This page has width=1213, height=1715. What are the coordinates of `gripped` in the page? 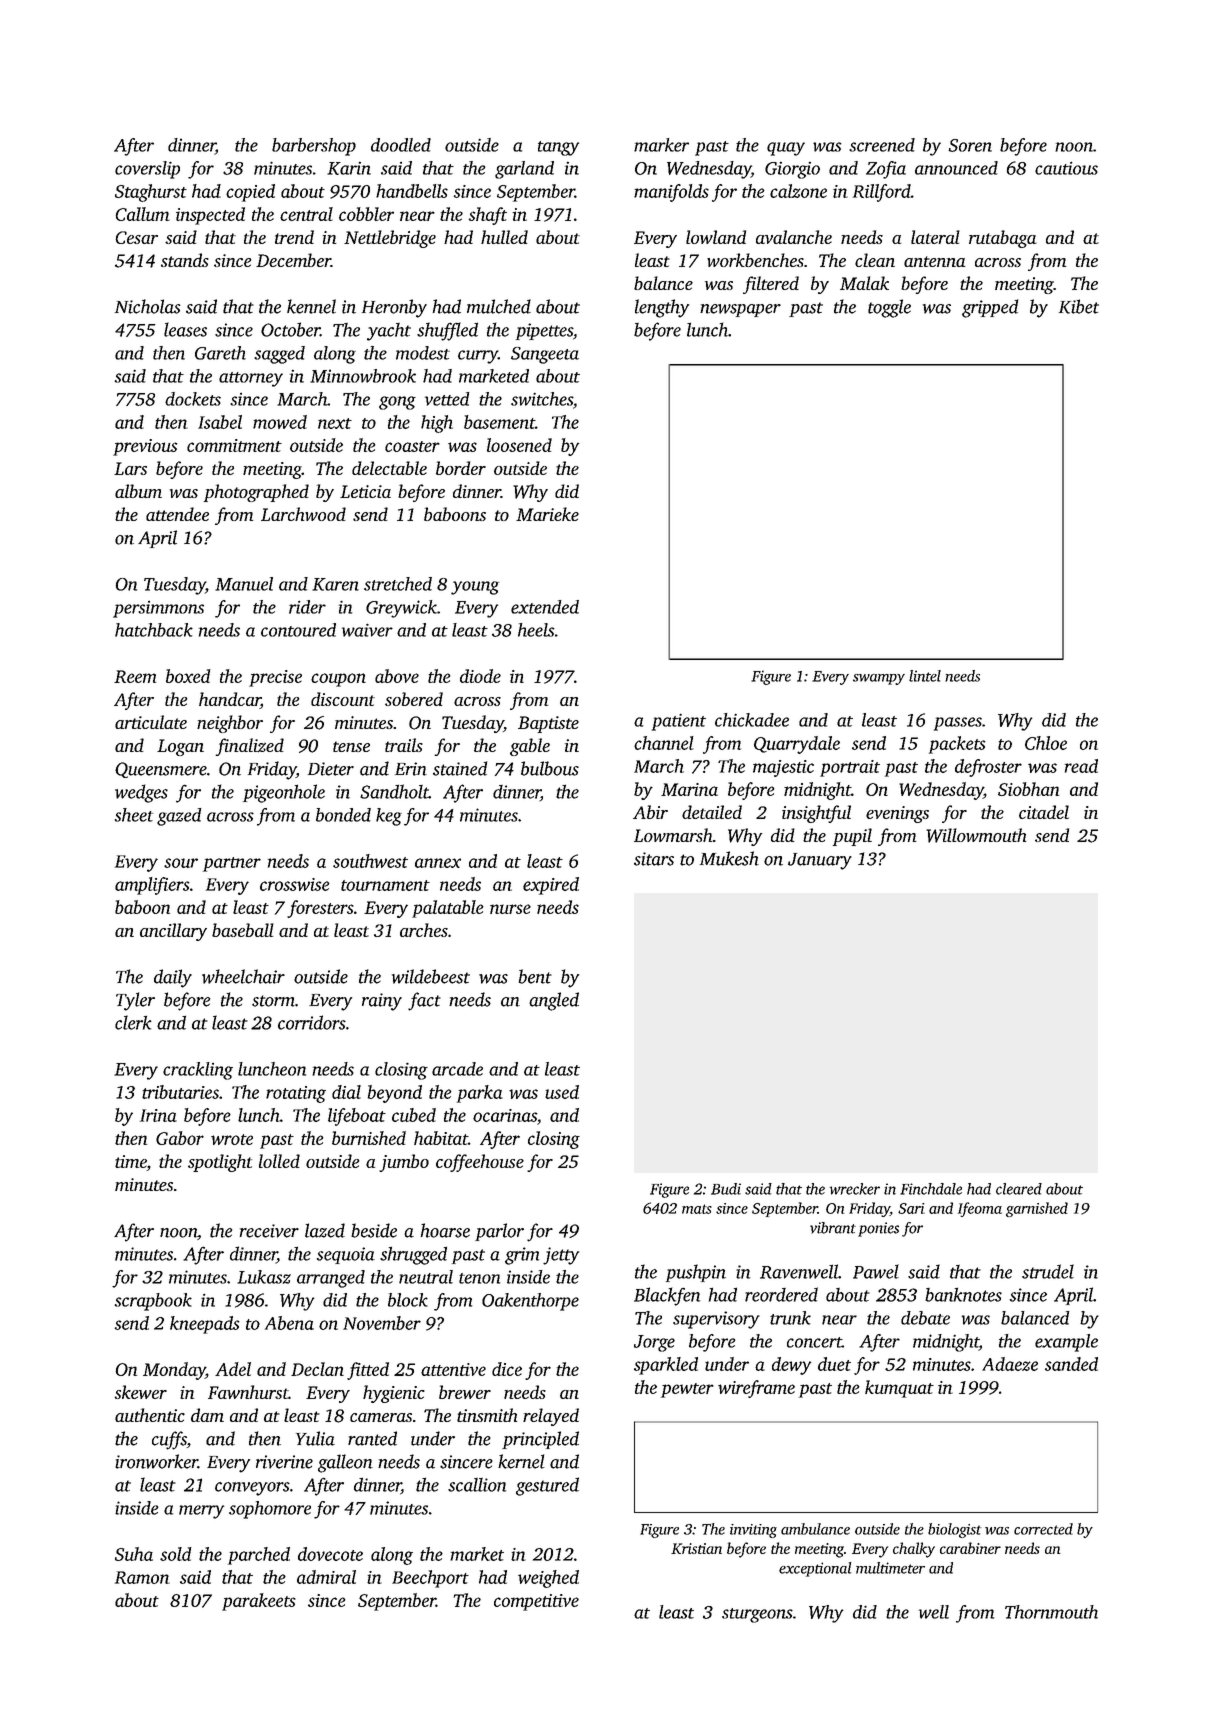 It's located at (990, 308).
